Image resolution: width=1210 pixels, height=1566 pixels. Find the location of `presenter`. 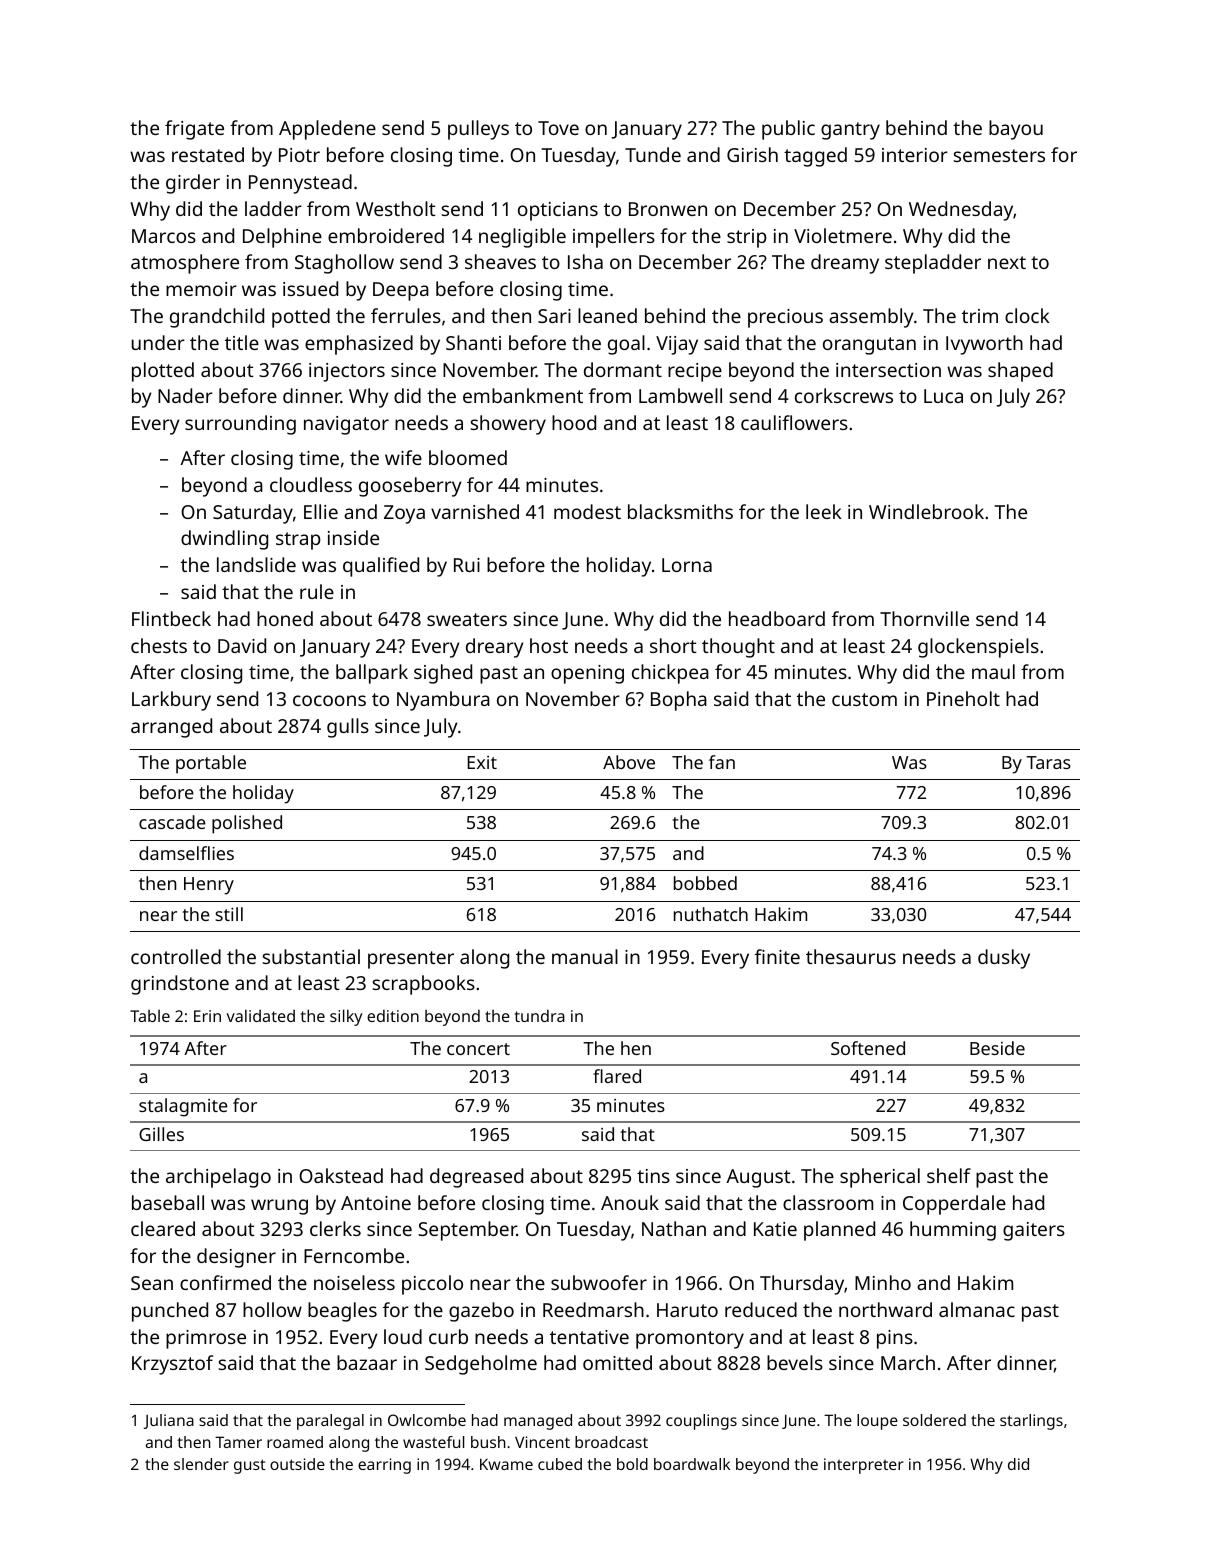

presenter is located at coordinates (411, 960).
